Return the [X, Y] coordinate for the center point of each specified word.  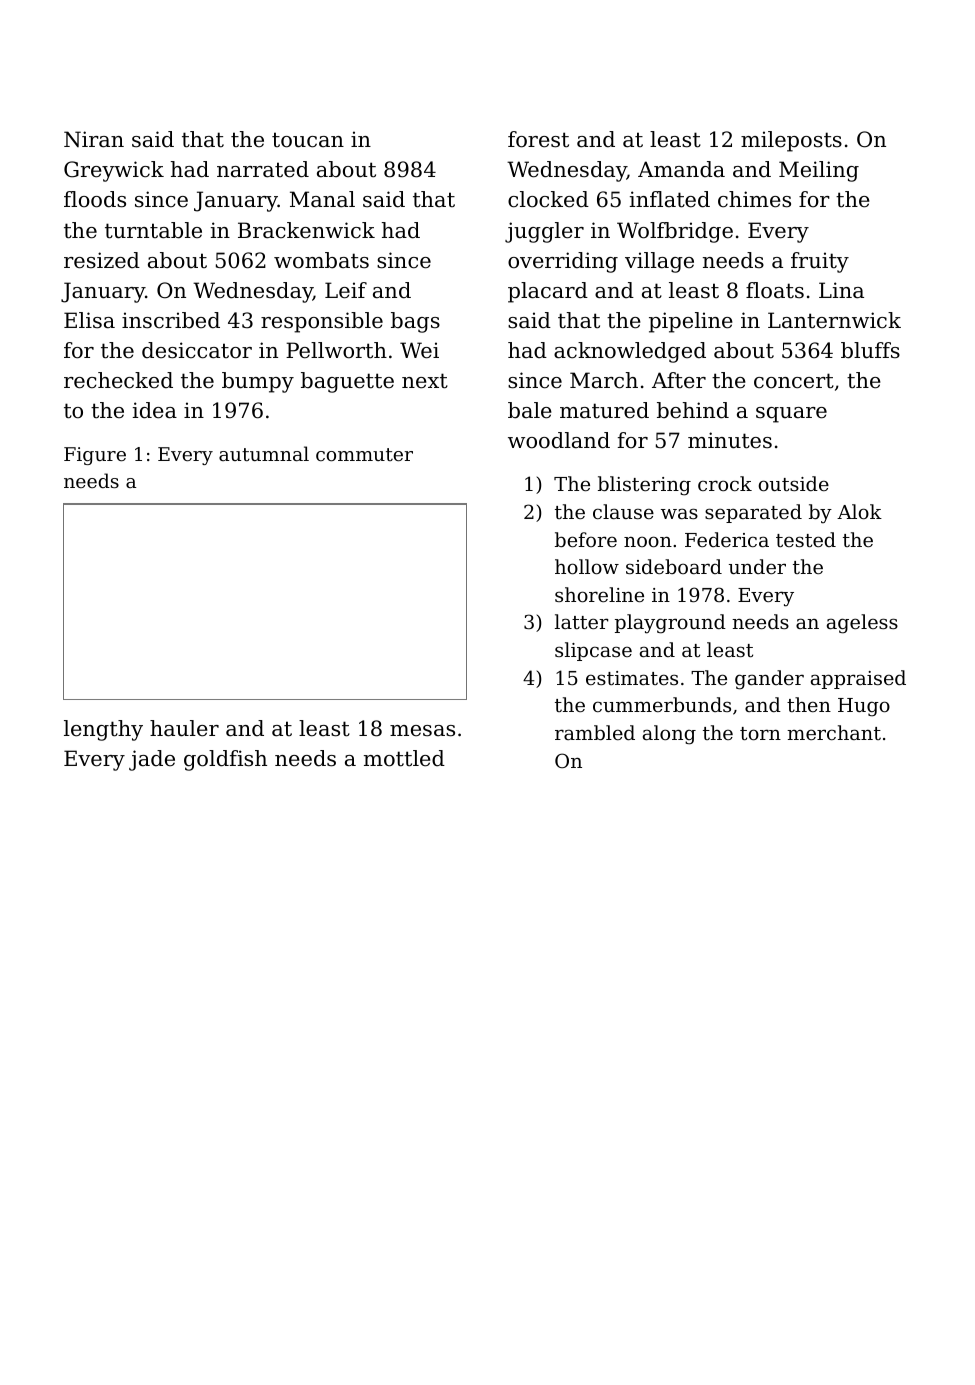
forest [538, 139]
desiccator [197, 350]
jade [152, 760]
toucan [308, 140]
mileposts [791, 141]
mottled [404, 758]
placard [548, 292]
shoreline [599, 594]
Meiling [819, 171]
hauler [184, 728]
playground [670, 624]
